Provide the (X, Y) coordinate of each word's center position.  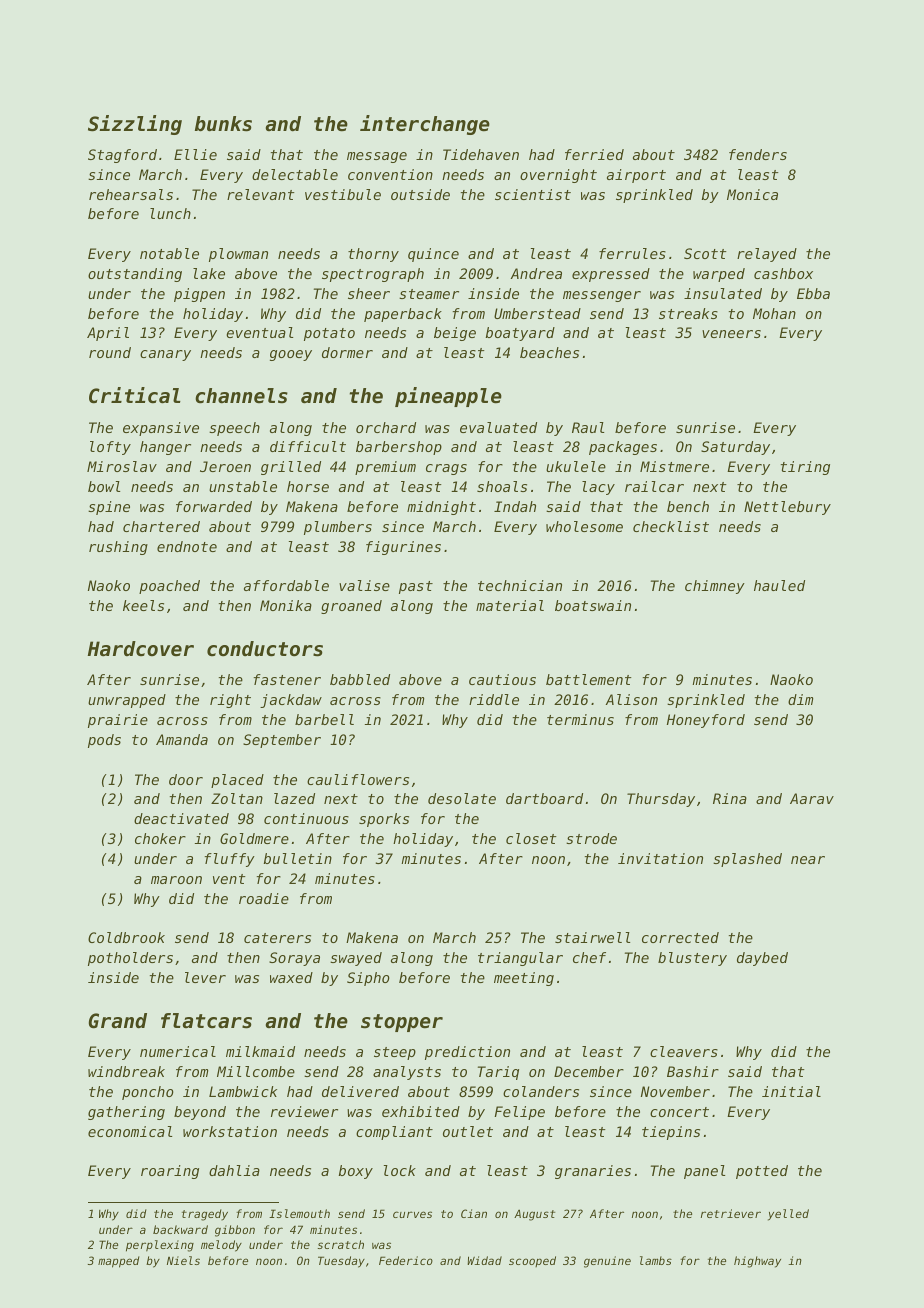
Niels (183, 1260)
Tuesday (341, 1262)
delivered (360, 1091)
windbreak (126, 1071)
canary (165, 355)
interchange (425, 125)
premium (385, 468)
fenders (758, 154)
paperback (403, 315)
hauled (779, 585)
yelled (788, 1215)
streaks (688, 313)
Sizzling (135, 125)
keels (143, 605)
